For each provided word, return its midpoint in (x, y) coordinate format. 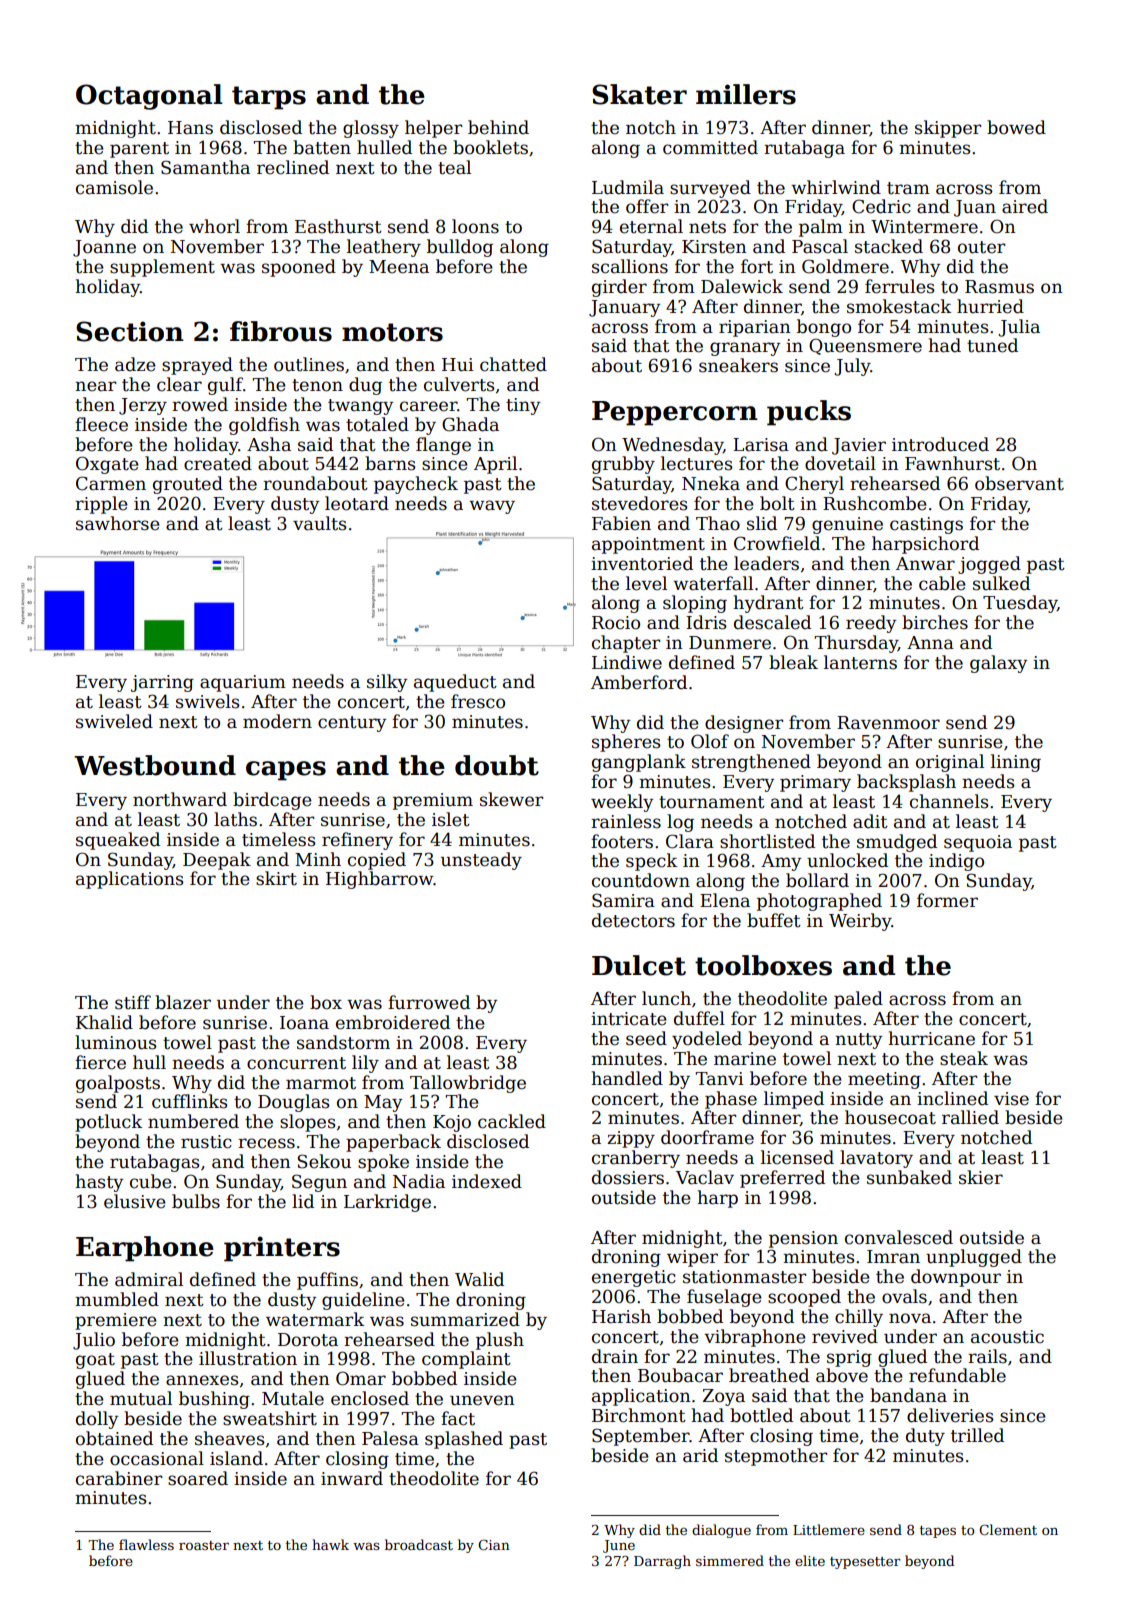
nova (910, 1318)
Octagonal (149, 97)
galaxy (998, 664)
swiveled (114, 721)
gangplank (639, 763)
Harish (621, 1316)
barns (390, 463)
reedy (871, 624)
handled (627, 1078)
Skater (639, 94)
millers (746, 94)
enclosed (370, 1398)
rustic (206, 1142)
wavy (492, 507)
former (947, 900)
